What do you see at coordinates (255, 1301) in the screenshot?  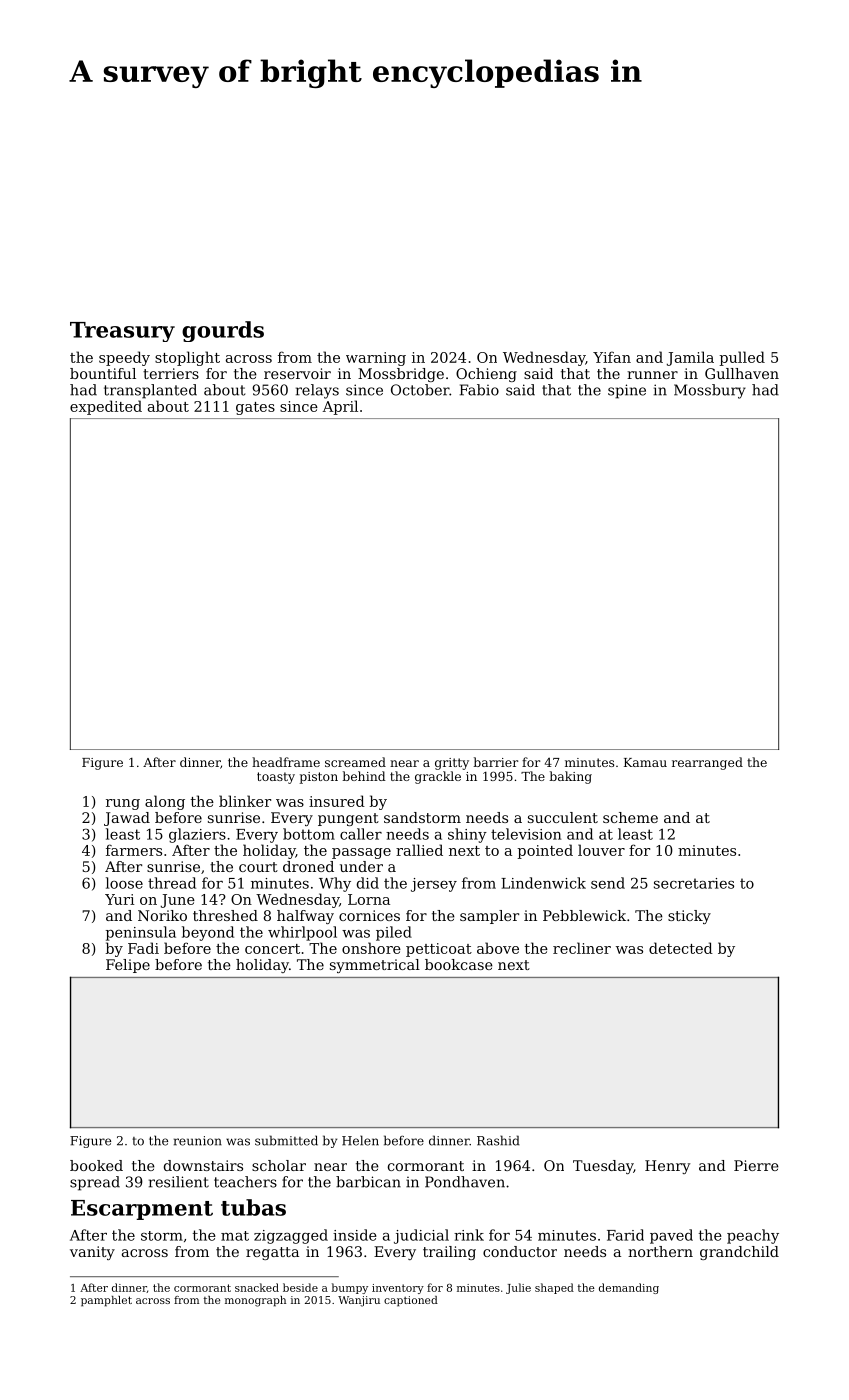 I see `monograph` at bounding box center [255, 1301].
